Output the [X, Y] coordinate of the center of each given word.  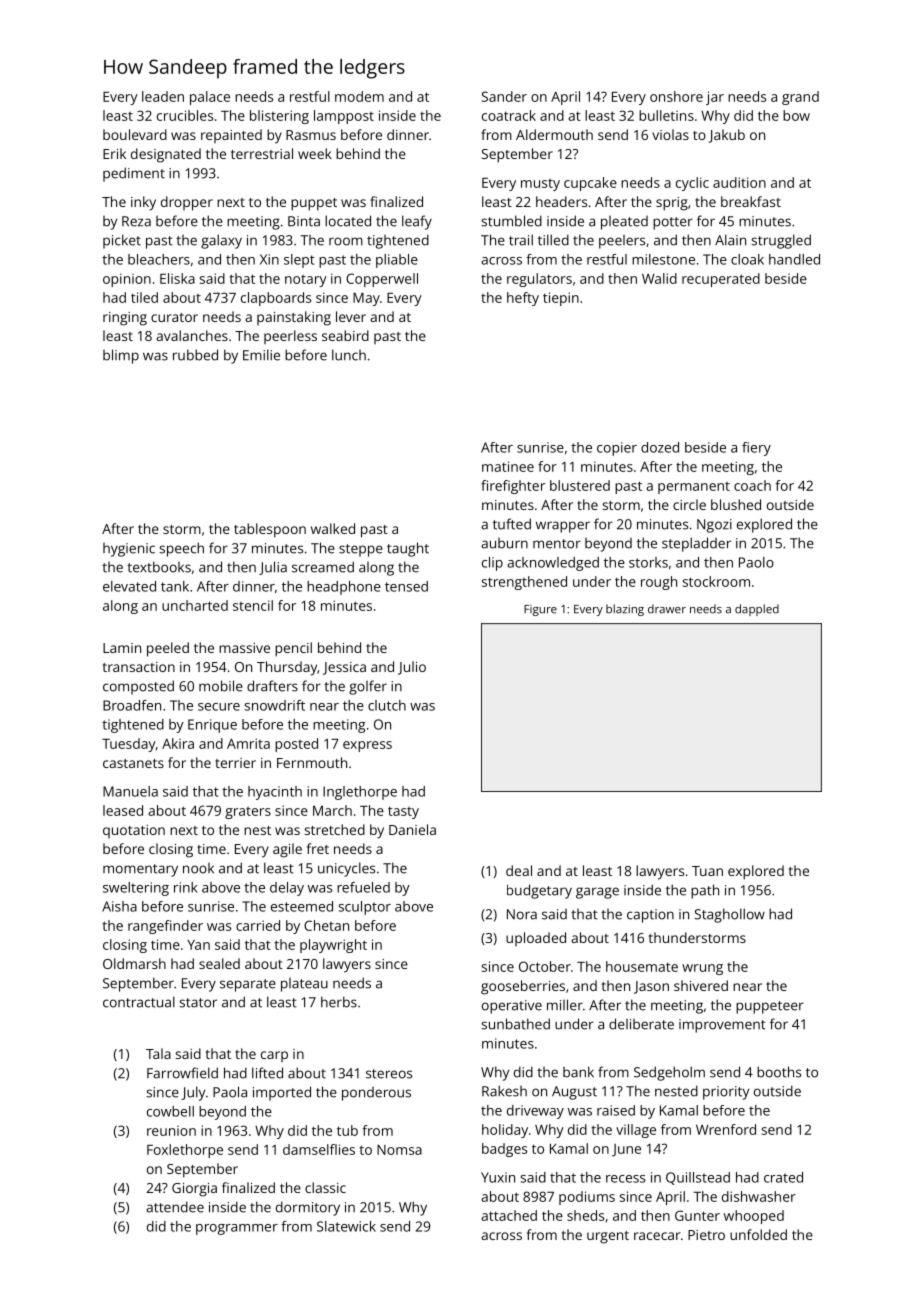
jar [715, 98]
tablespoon [270, 530]
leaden [163, 96]
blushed [736, 504]
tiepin [561, 299]
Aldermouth [554, 134]
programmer [237, 1229]
